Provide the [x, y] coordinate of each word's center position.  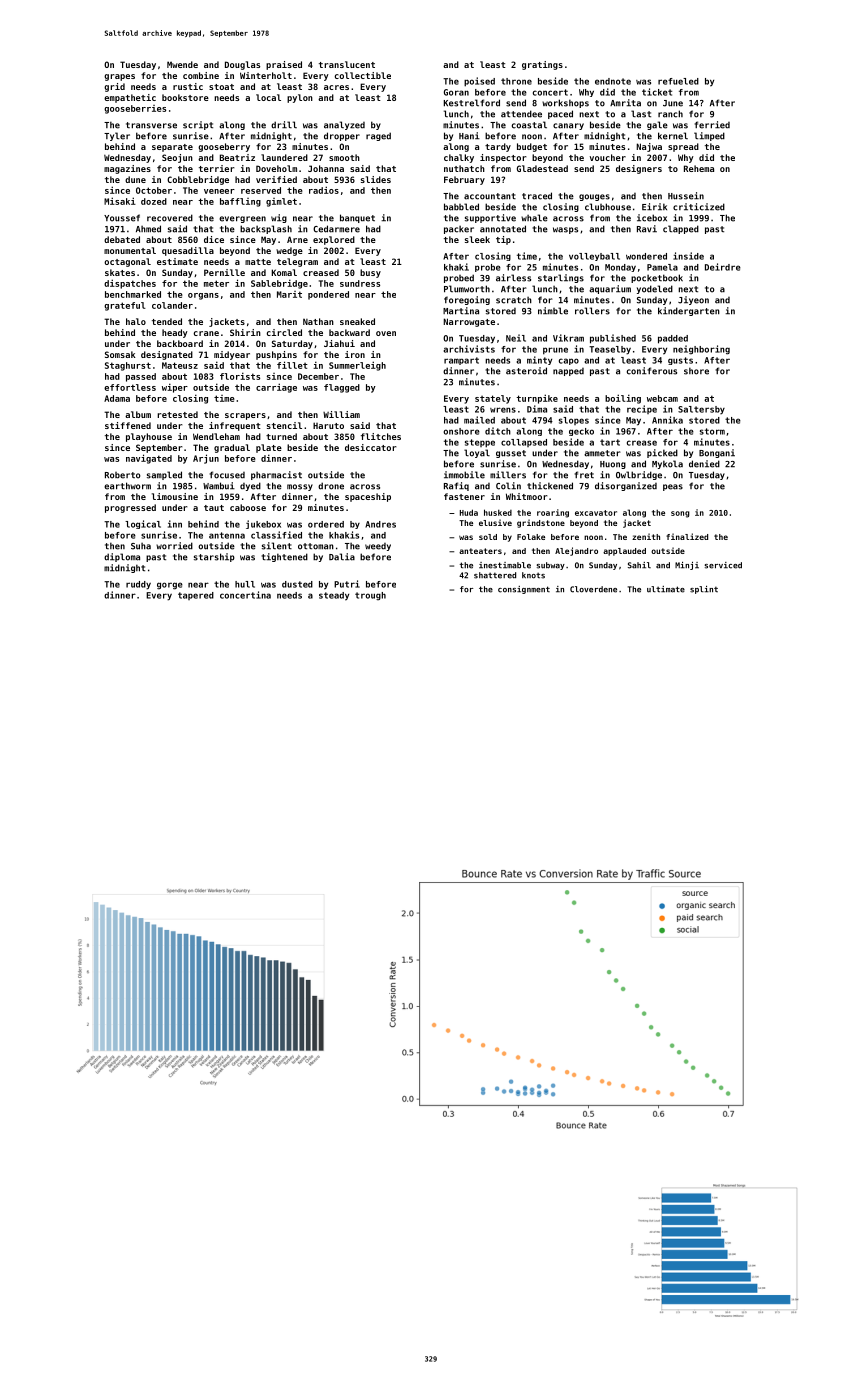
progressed [130, 508]
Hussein [686, 196]
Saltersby [701, 410]
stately [493, 399]
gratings [542, 65]
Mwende [182, 64]
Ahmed [148, 229]
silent [277, 546]
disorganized [626, 486]
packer [459, 229]
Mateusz [180, 365]
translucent [347, 64]
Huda [469, 512]
